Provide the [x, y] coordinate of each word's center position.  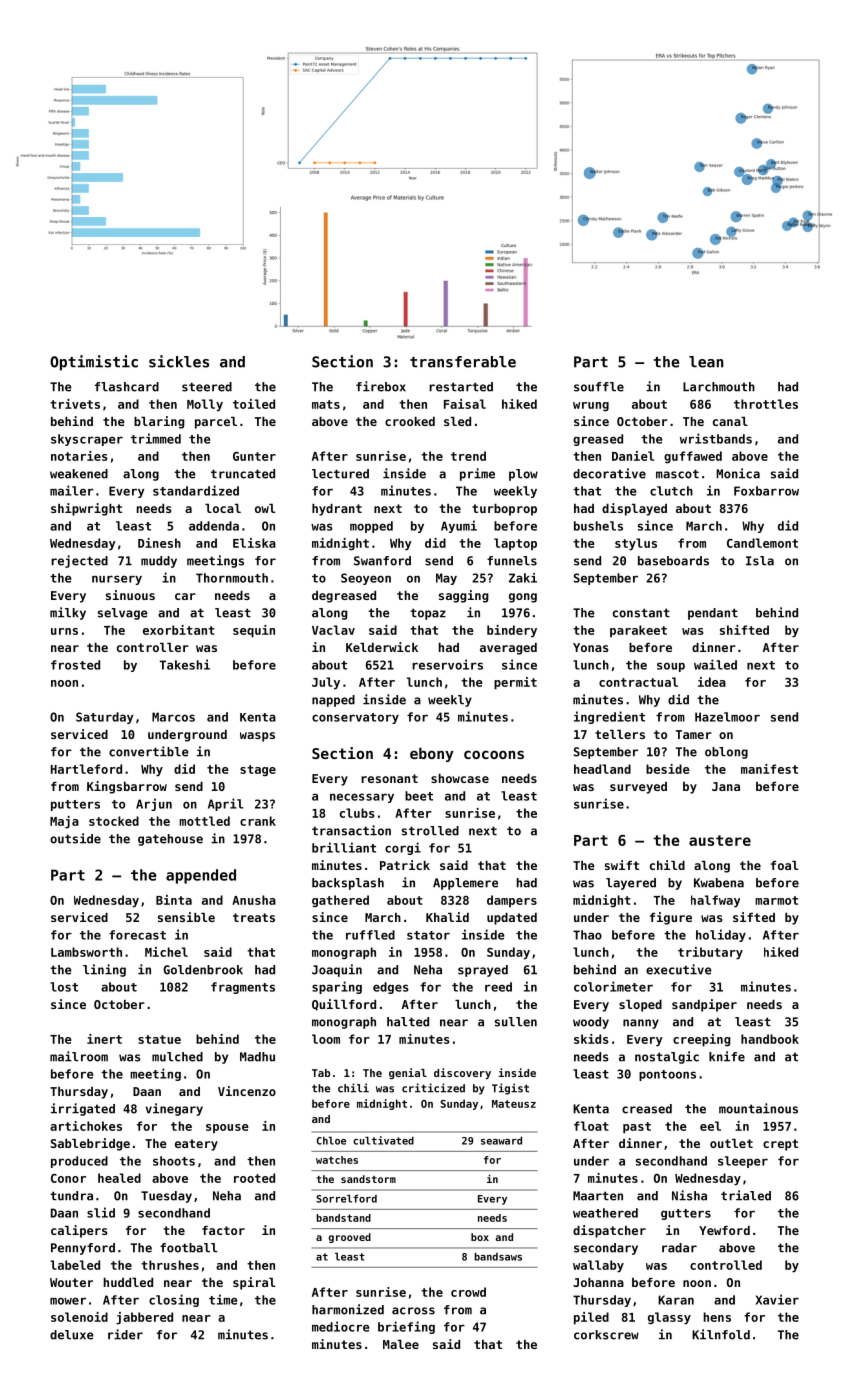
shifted [744, 630]
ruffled [370, 935]
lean [706, 362]
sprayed [483, 971]
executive [679, 969]
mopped [371, 527]
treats [254, 917]
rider [125, 1334]
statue [159, 1039]
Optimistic [94, 363]
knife [727, 1056]
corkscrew [606, 1335]
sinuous [130, 595]
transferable [463, 362]
